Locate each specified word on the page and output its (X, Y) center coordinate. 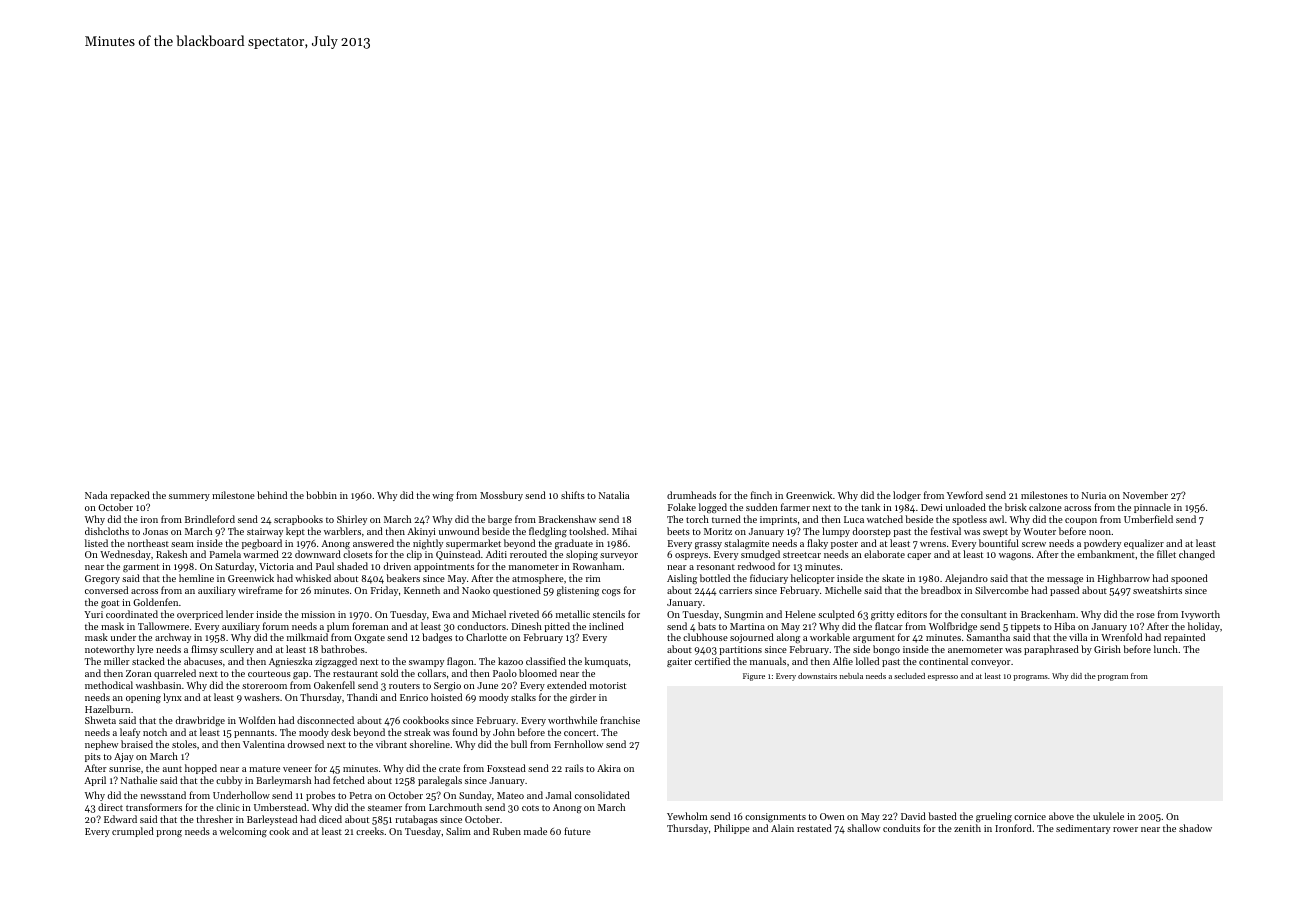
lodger (907, 496)
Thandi (362, 697)
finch (761, 495)
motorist (608, 685)
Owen (832, 816)
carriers (735, 590)
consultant (984, 614)
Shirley (352, 520)
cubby (229, 781)
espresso (943, 678)
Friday (384, 591)
